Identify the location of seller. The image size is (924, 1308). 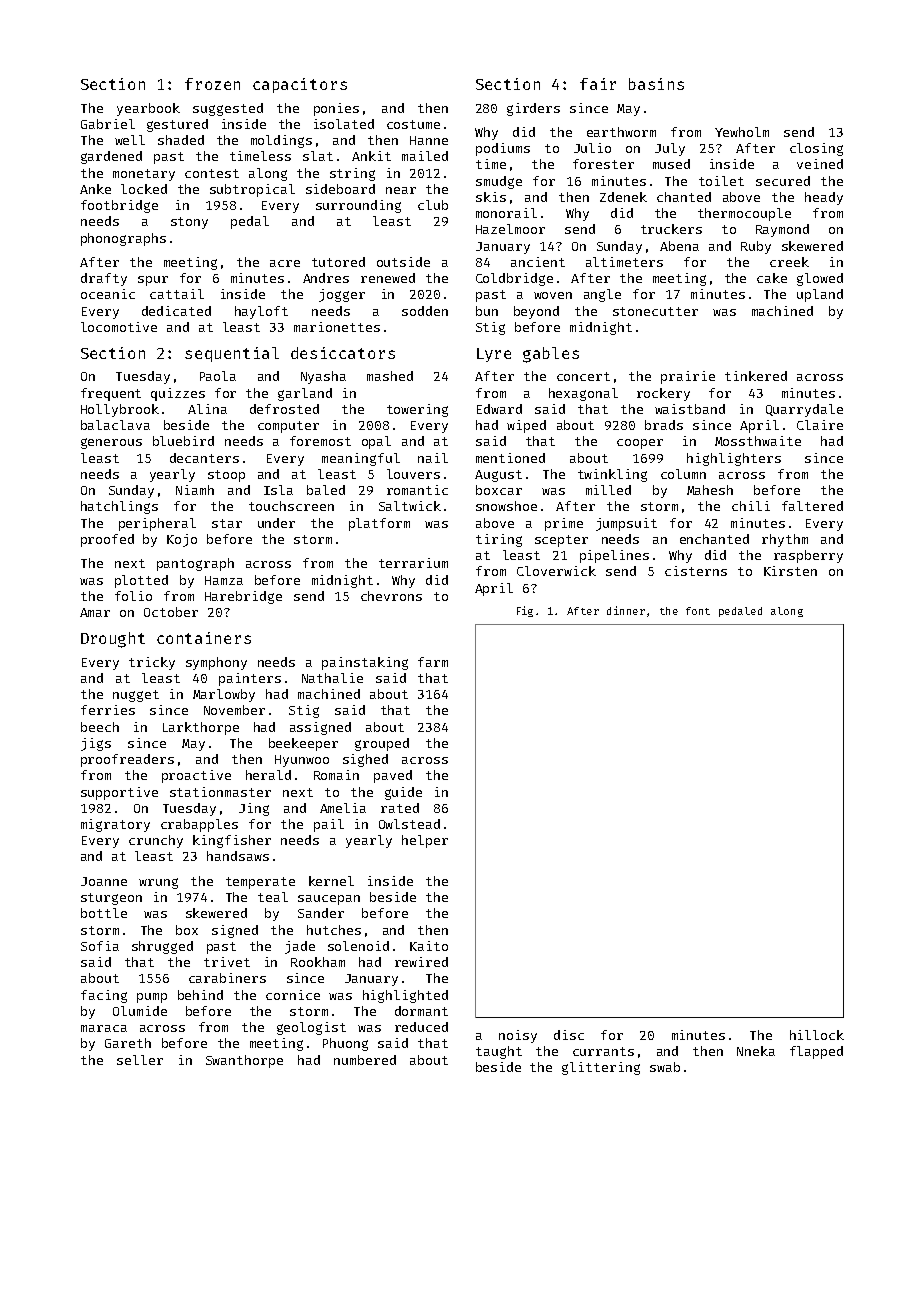
(140, 1060).
